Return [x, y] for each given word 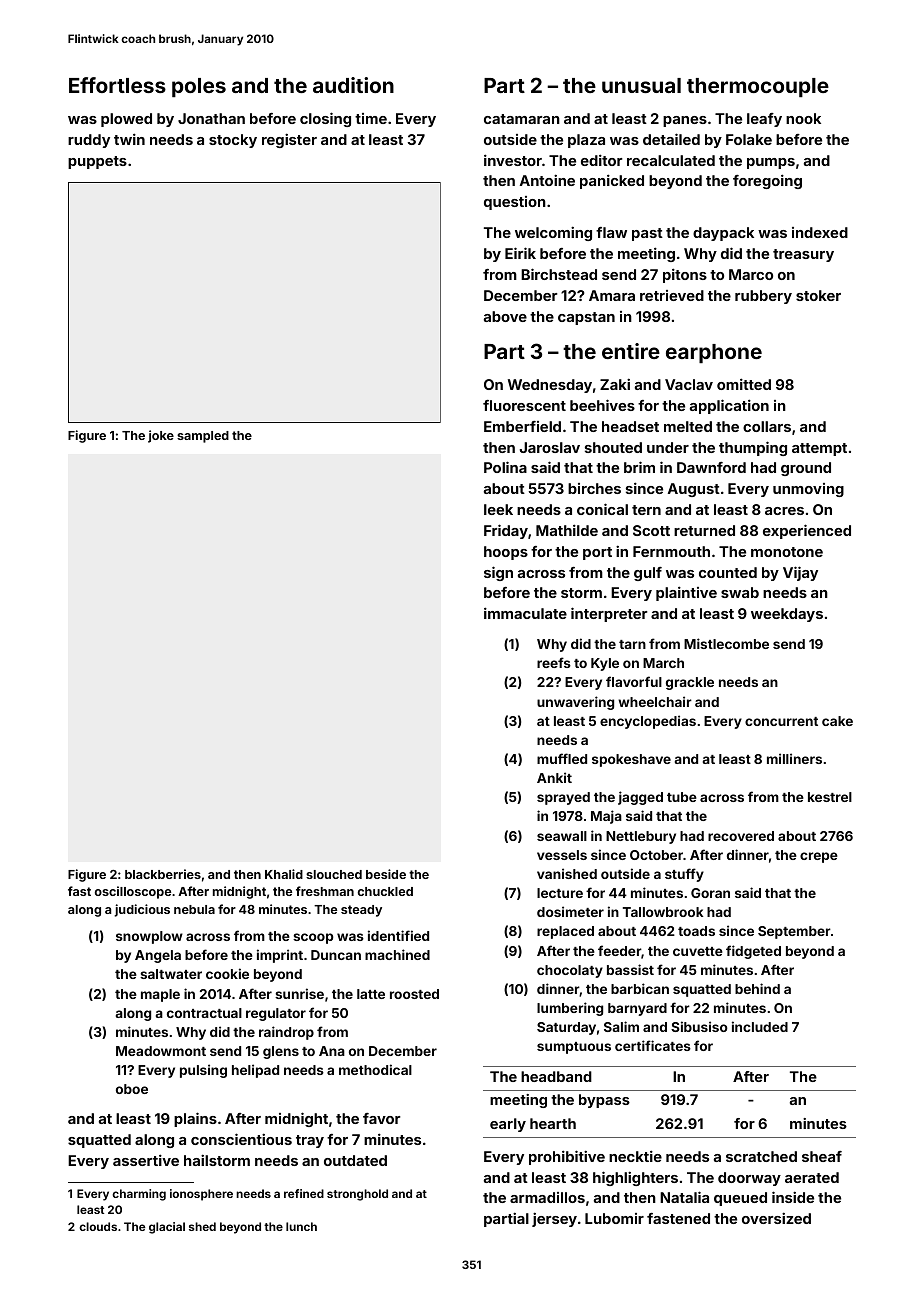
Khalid [284, 874]
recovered [741, 836]
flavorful [634, 681]
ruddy [89, 141]
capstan [586, 318]
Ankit [554, 777]
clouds [98, 1226]
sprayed [563, 798]
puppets [97, 162]
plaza [586, 141]
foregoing [767, 181]
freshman [325, 891]
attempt [819, 449]
